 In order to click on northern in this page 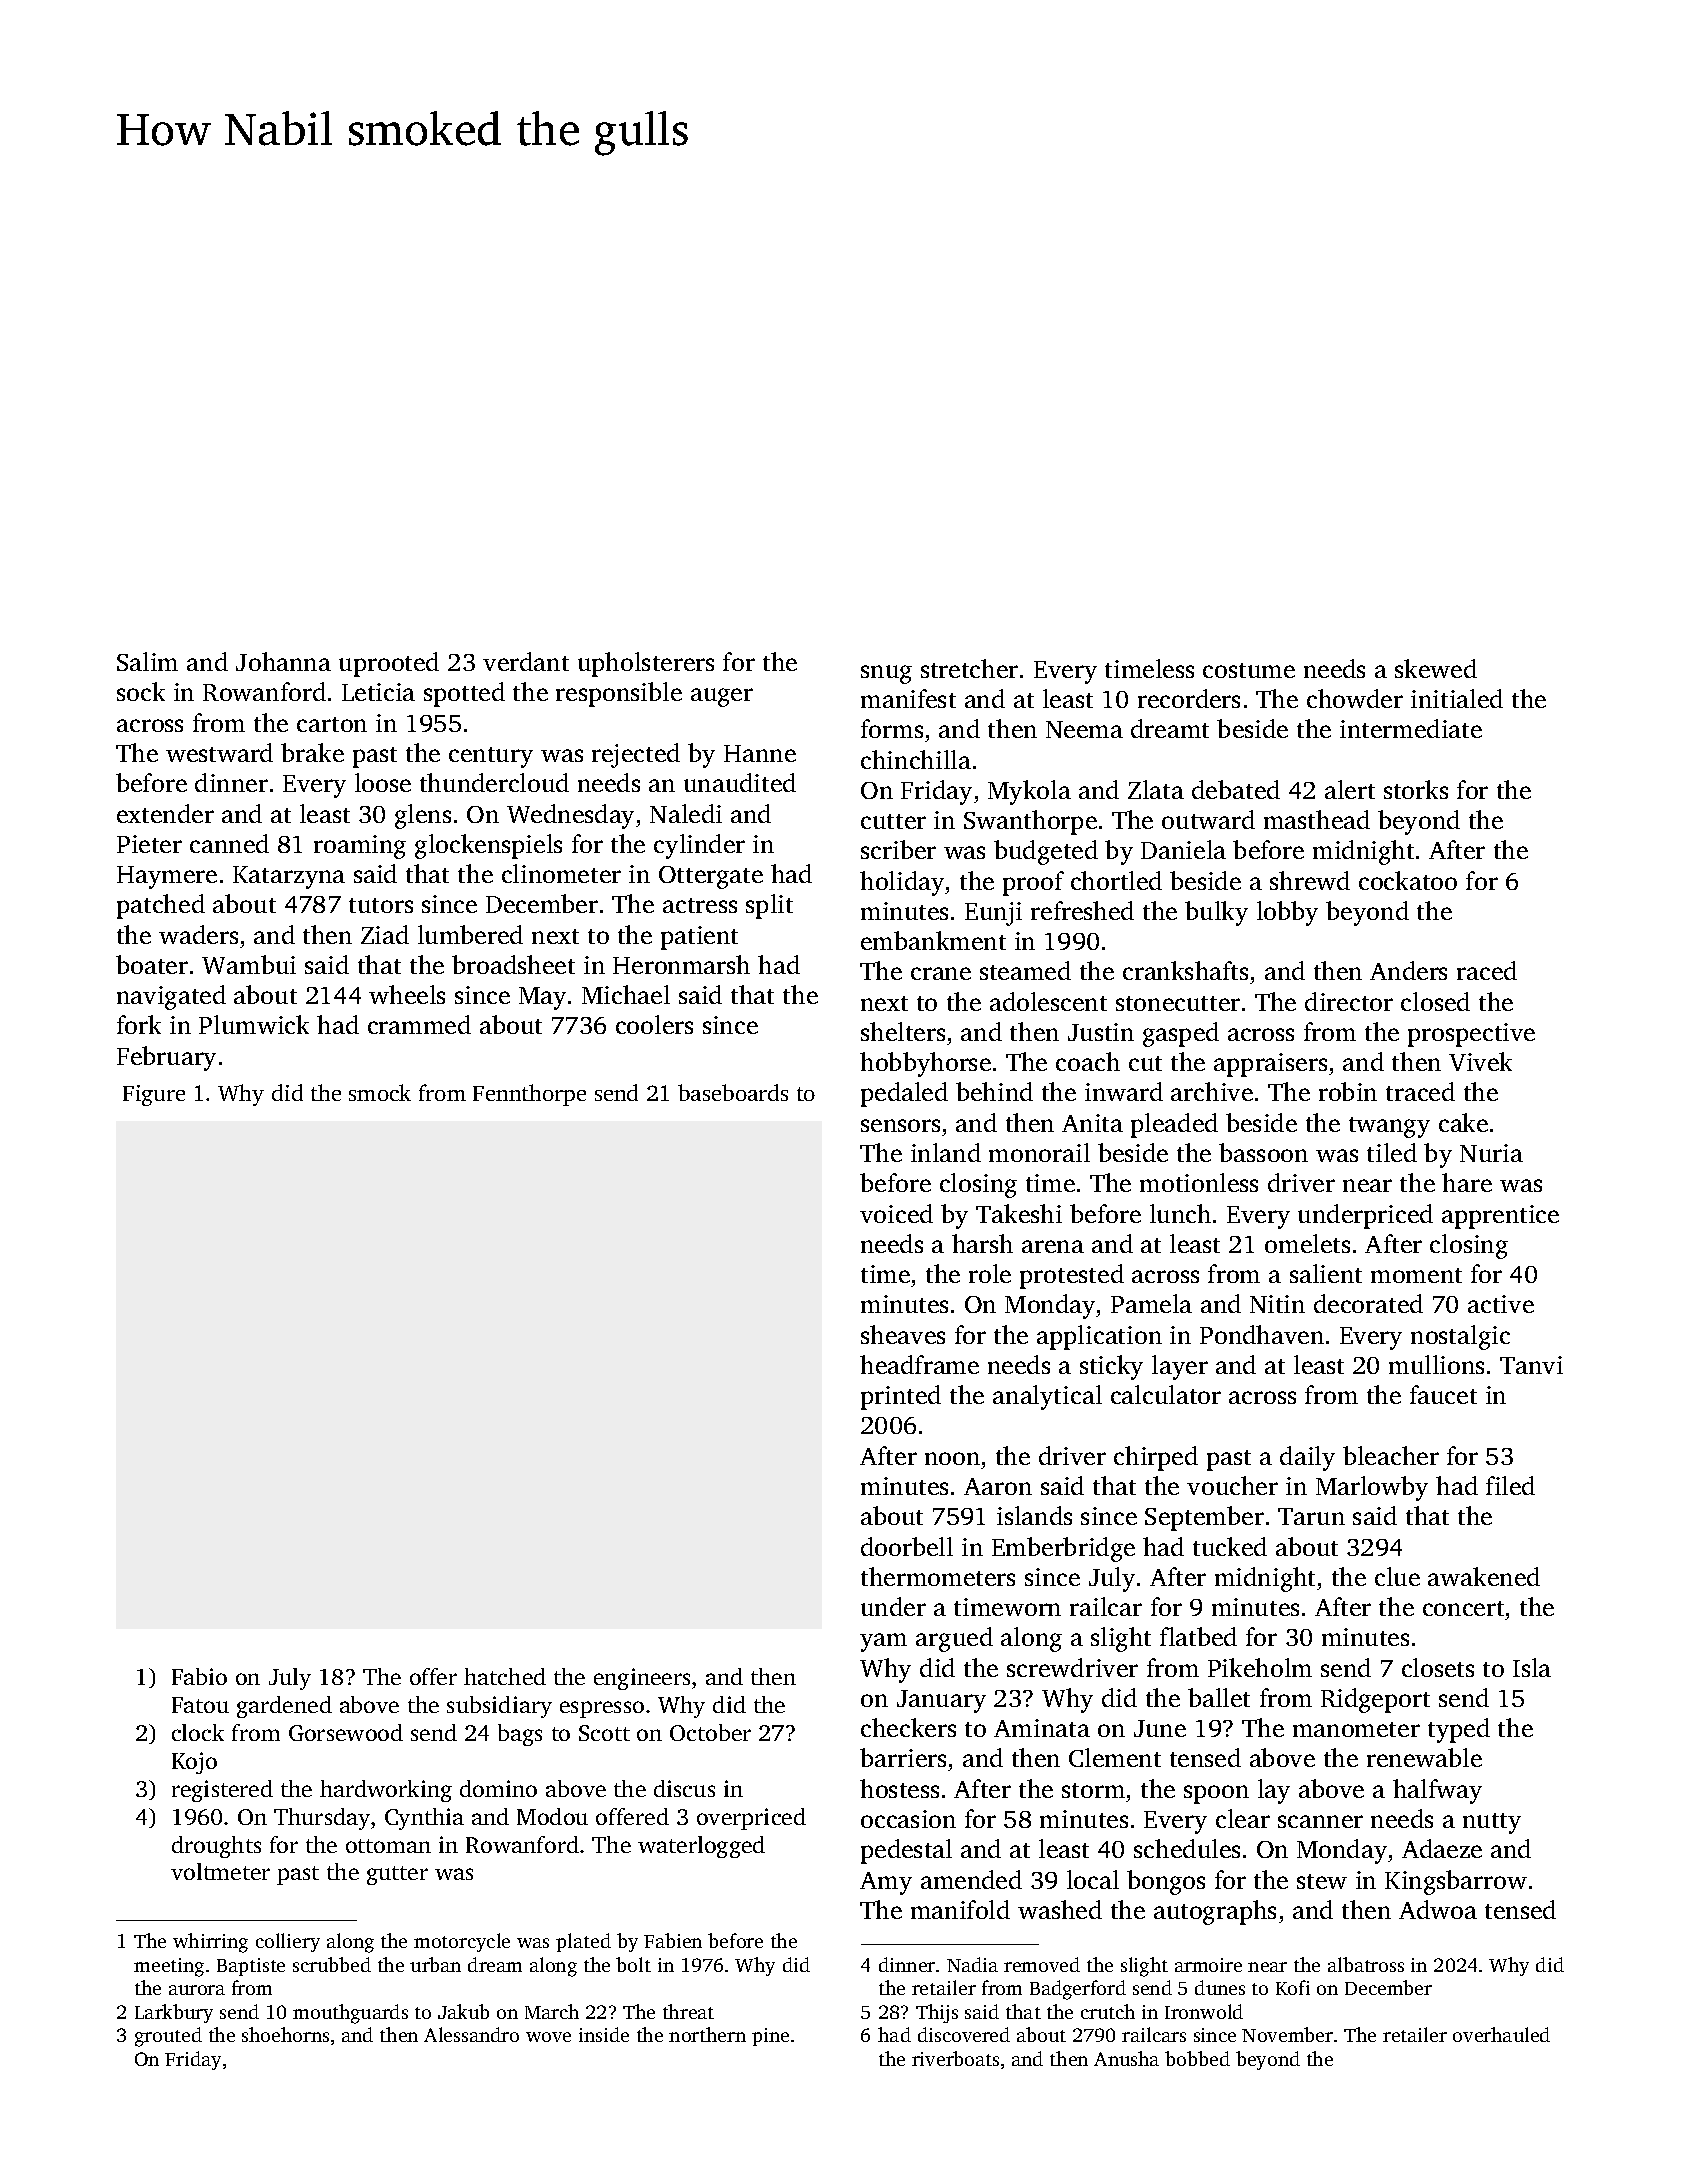, I will do `click(707, 2034)`.
